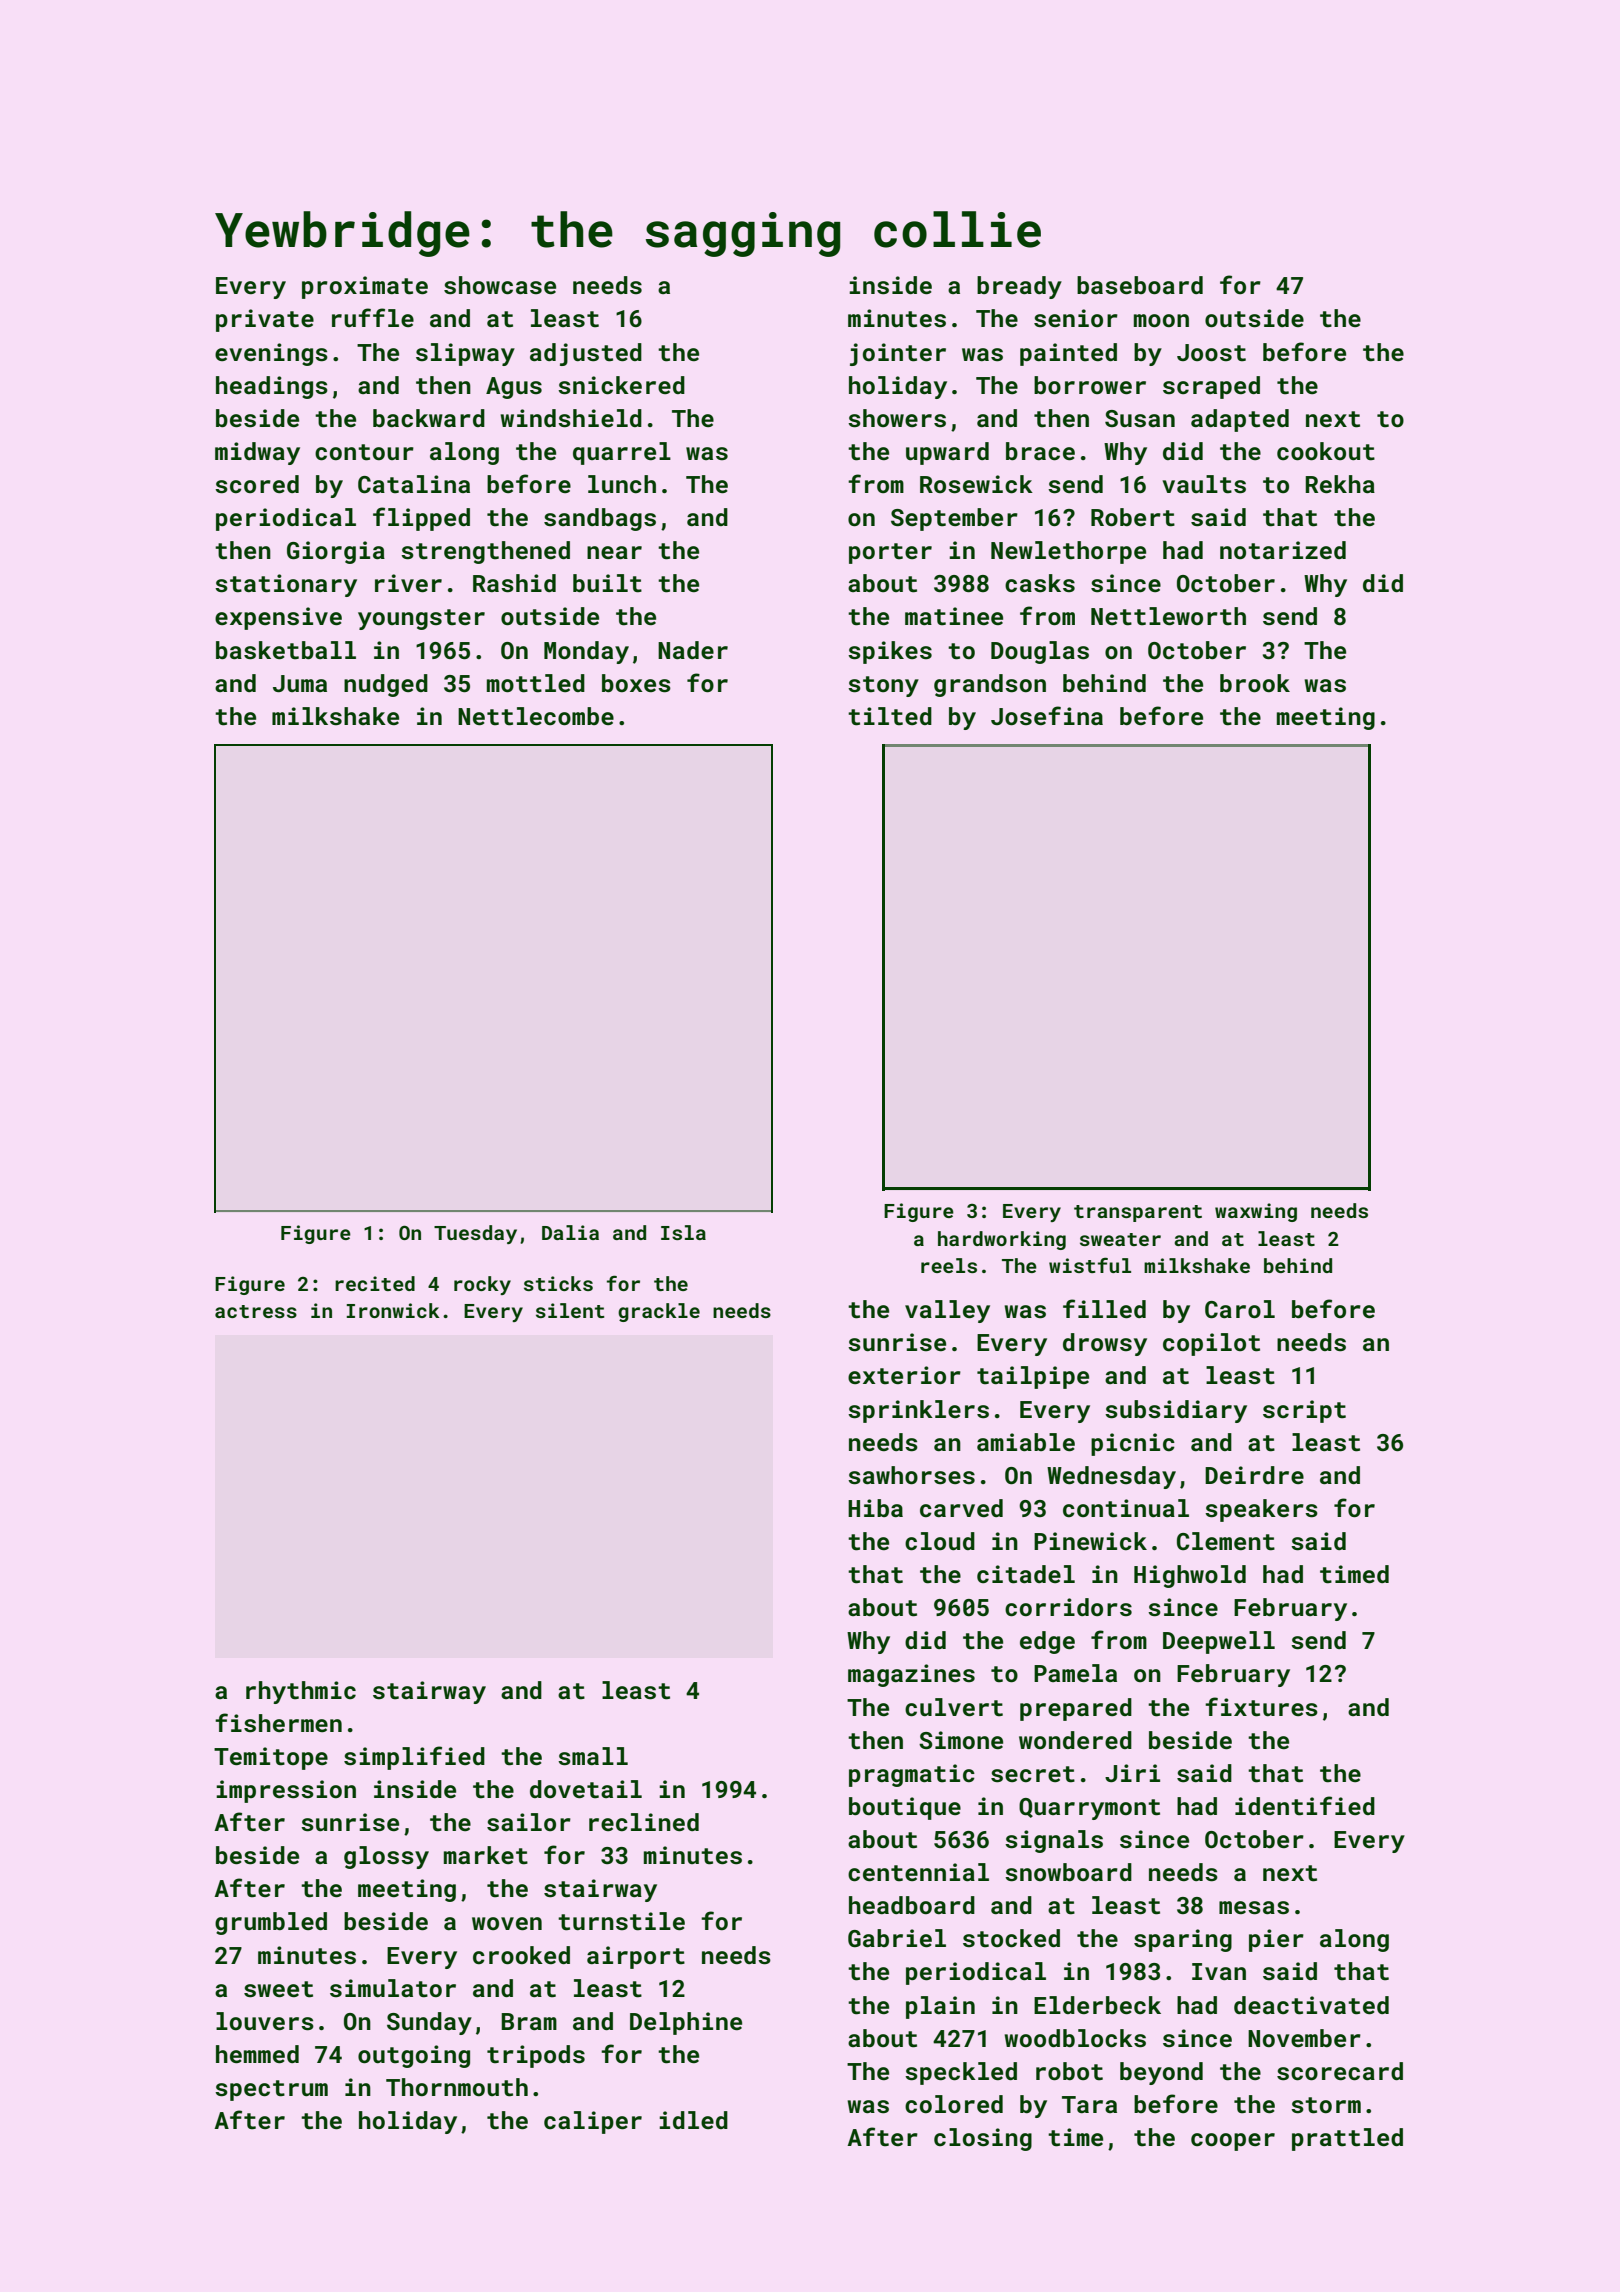 The image size is (1620, 2292). What do you see at coordinates (1255, 683) in the image?
I see `brook` at bounding box center [1255, 683].
